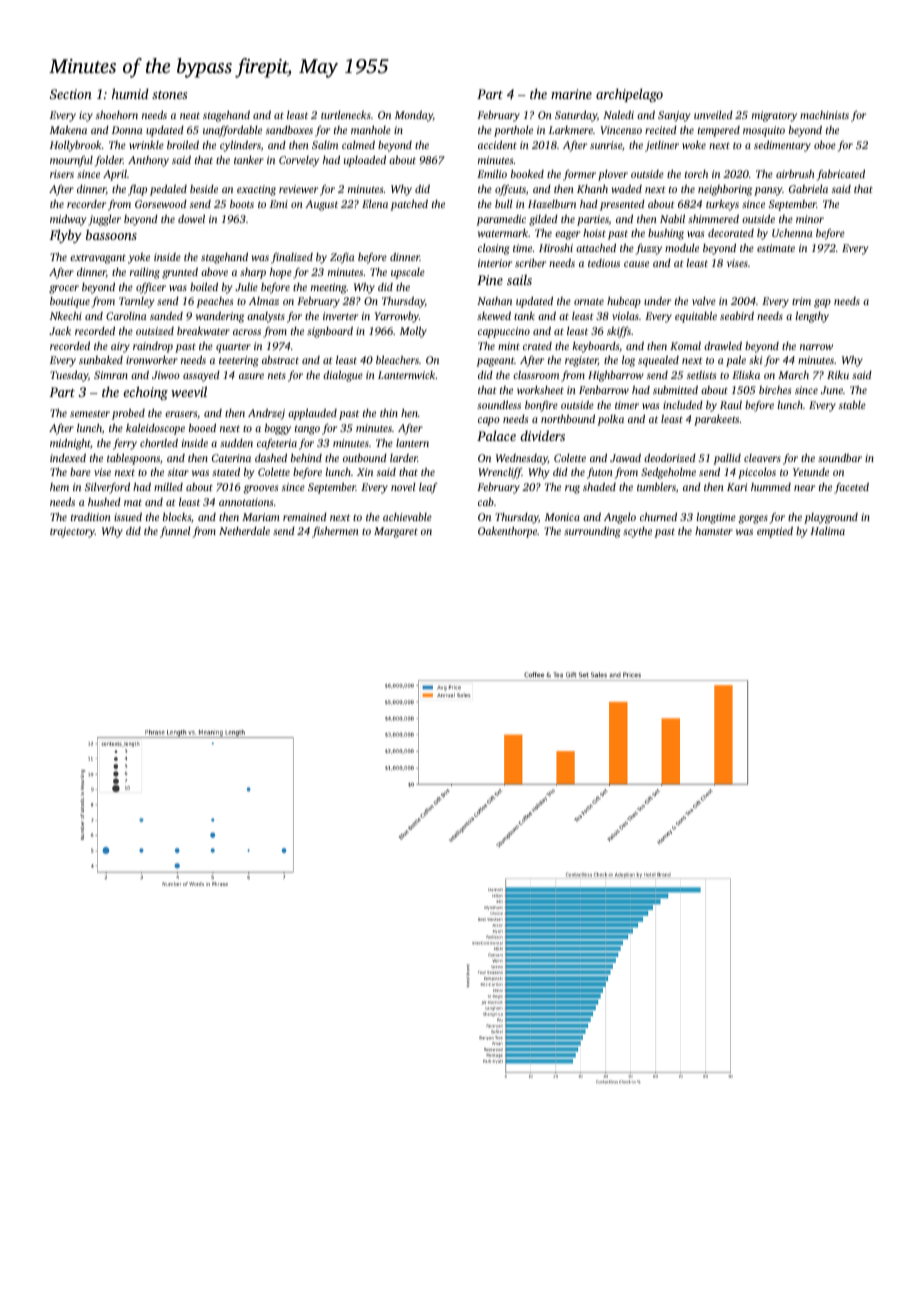  Describe the element at coordinates (183, 144) in the document. I see `broiled` at that location.
